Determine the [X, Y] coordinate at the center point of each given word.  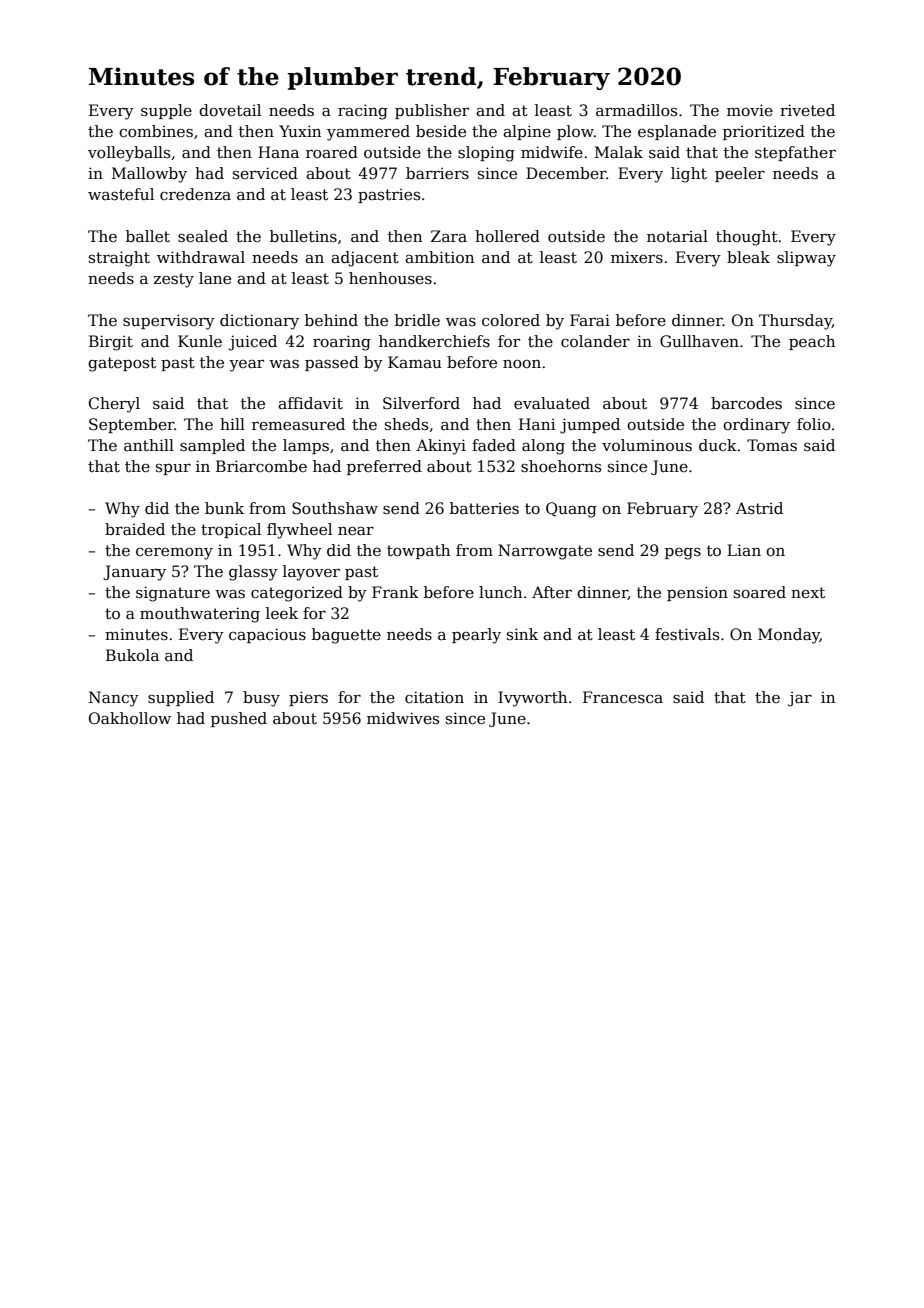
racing [363, 112]
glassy [253, 573]
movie [750, 110]
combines [156, 131]
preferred [384, 467]
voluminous [647, 445]
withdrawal [201, 257]
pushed [239, 719]
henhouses [390, 278]
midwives [403, 718]
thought [747, 238]
